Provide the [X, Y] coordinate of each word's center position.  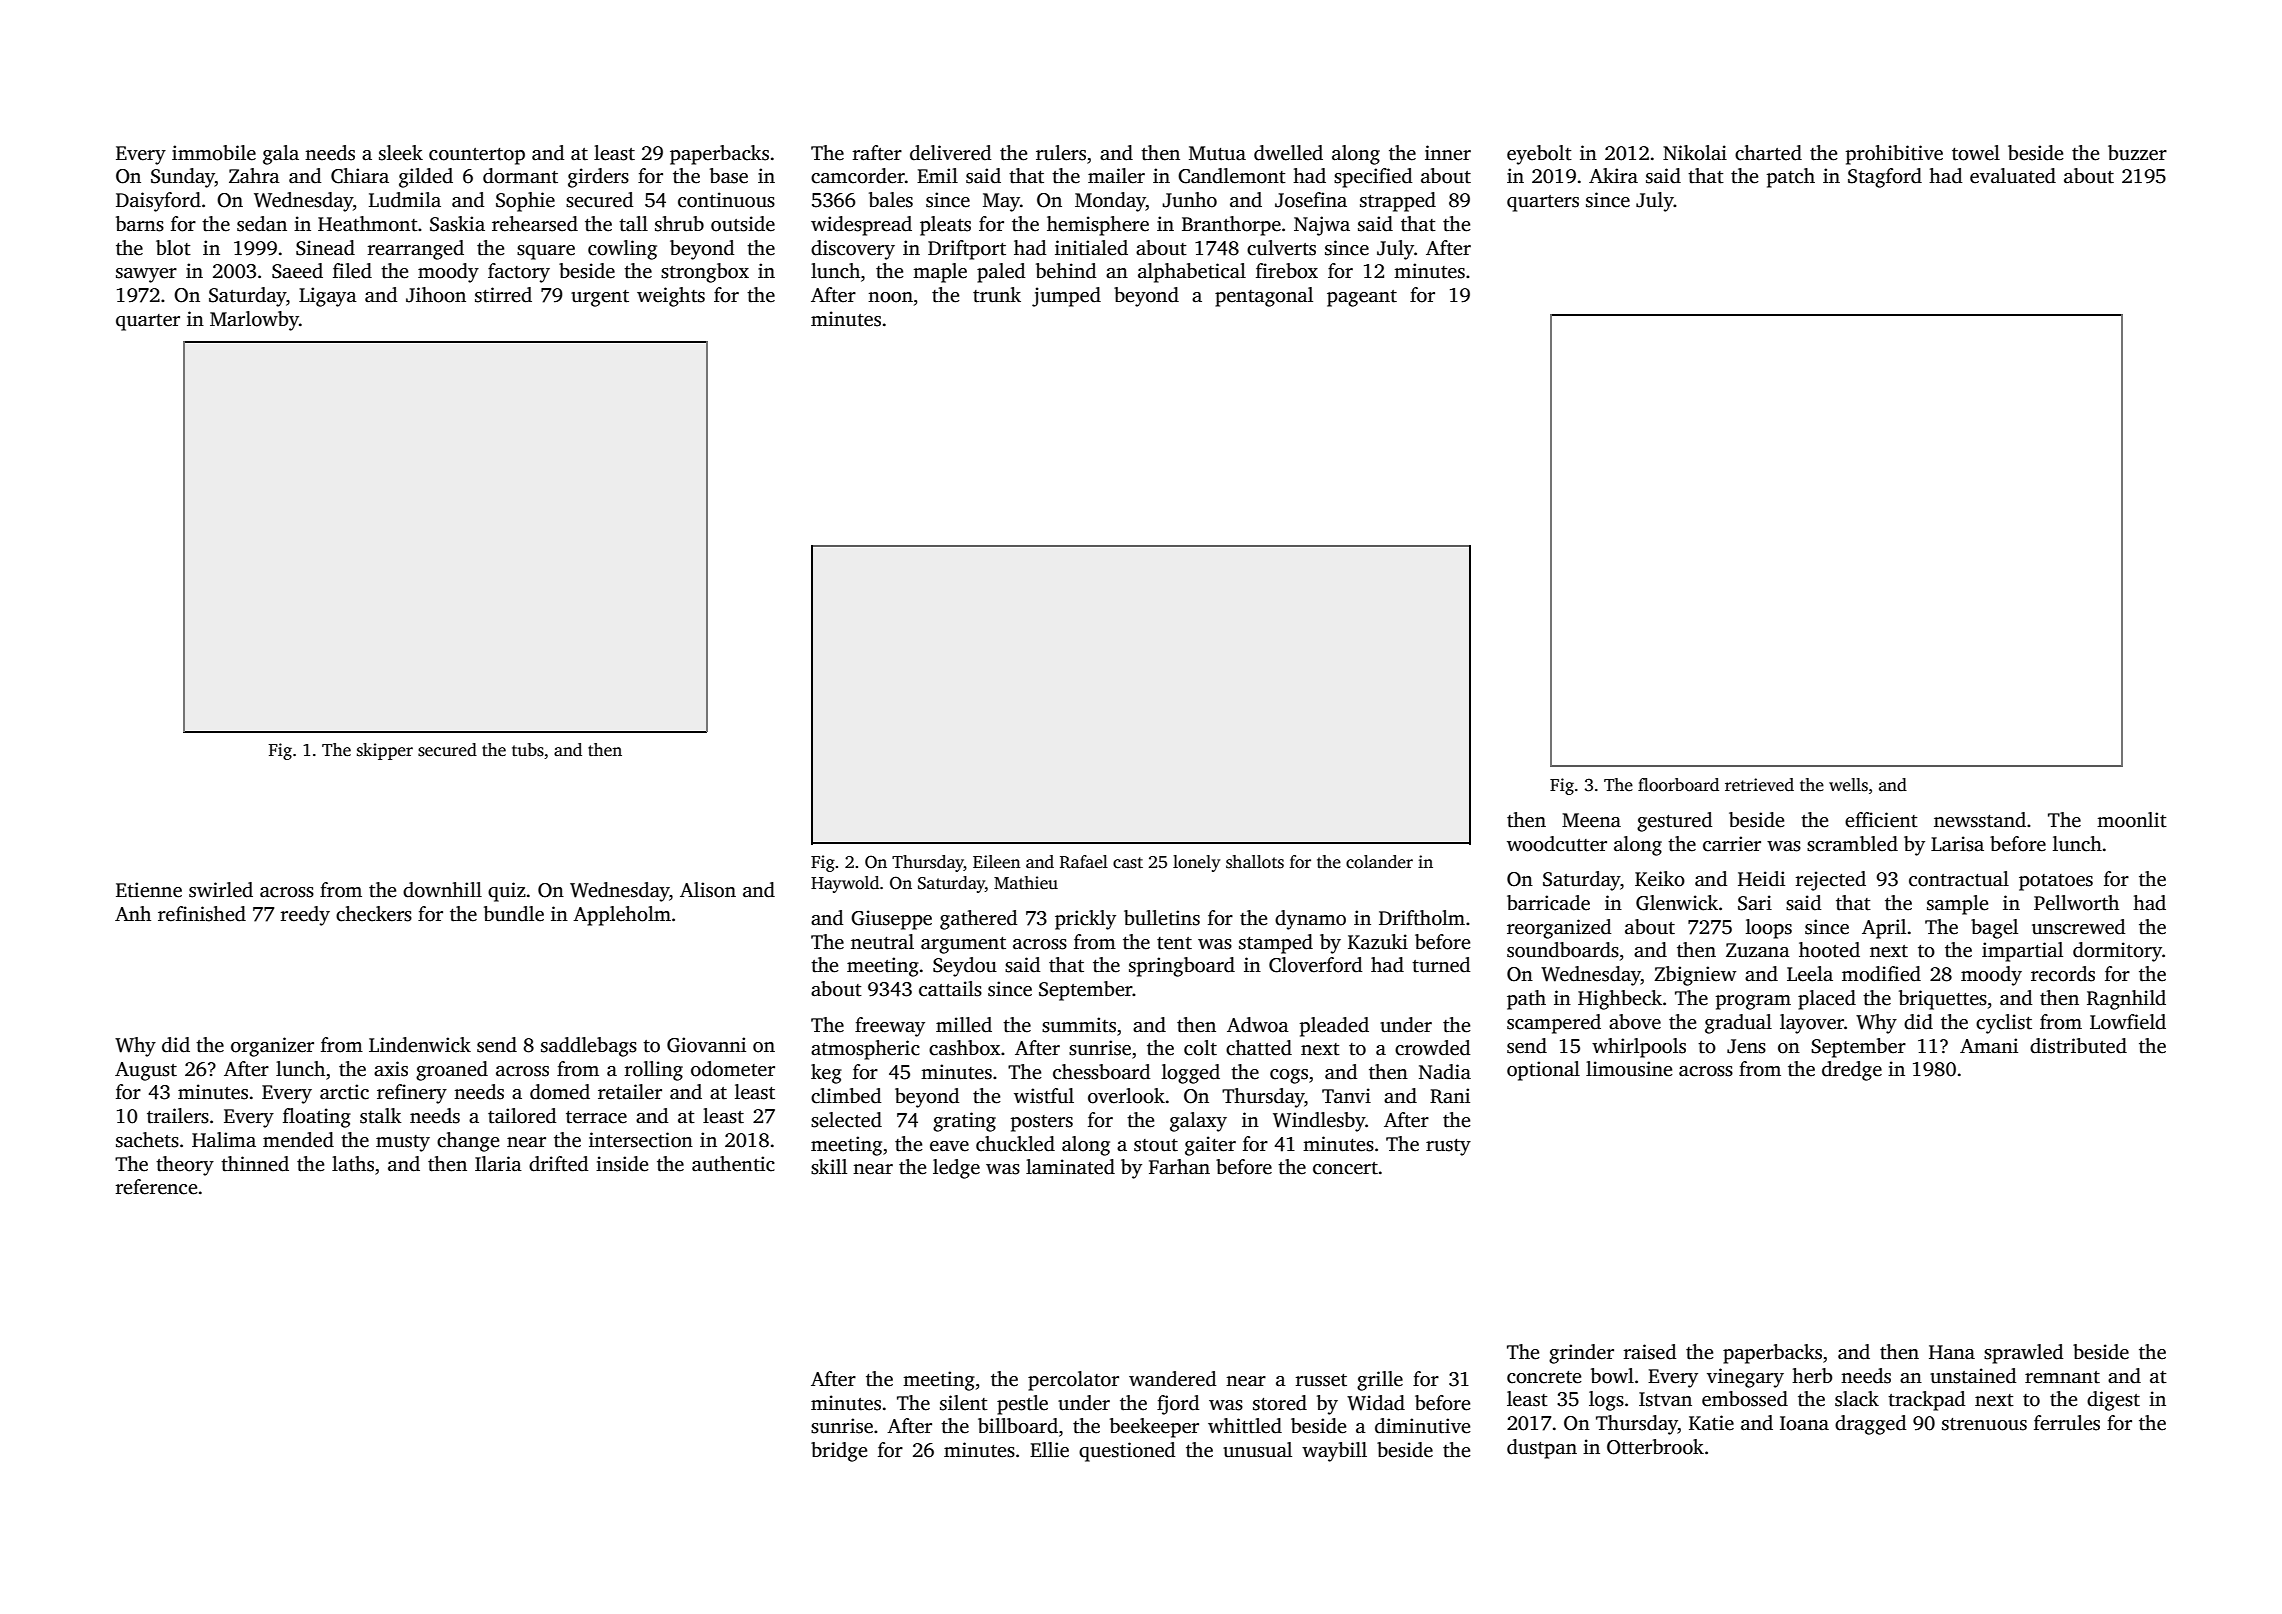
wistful [1044, 1096]
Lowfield [2128, 1022]
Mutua [1217, 153]
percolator [1073, 1381]
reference [157, 1187]
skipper [385, 751]
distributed [2078, 1046]
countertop [477, 156]
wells [1848, 785]
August [146, 1071]
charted [1768, 153]
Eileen [997, 862]
